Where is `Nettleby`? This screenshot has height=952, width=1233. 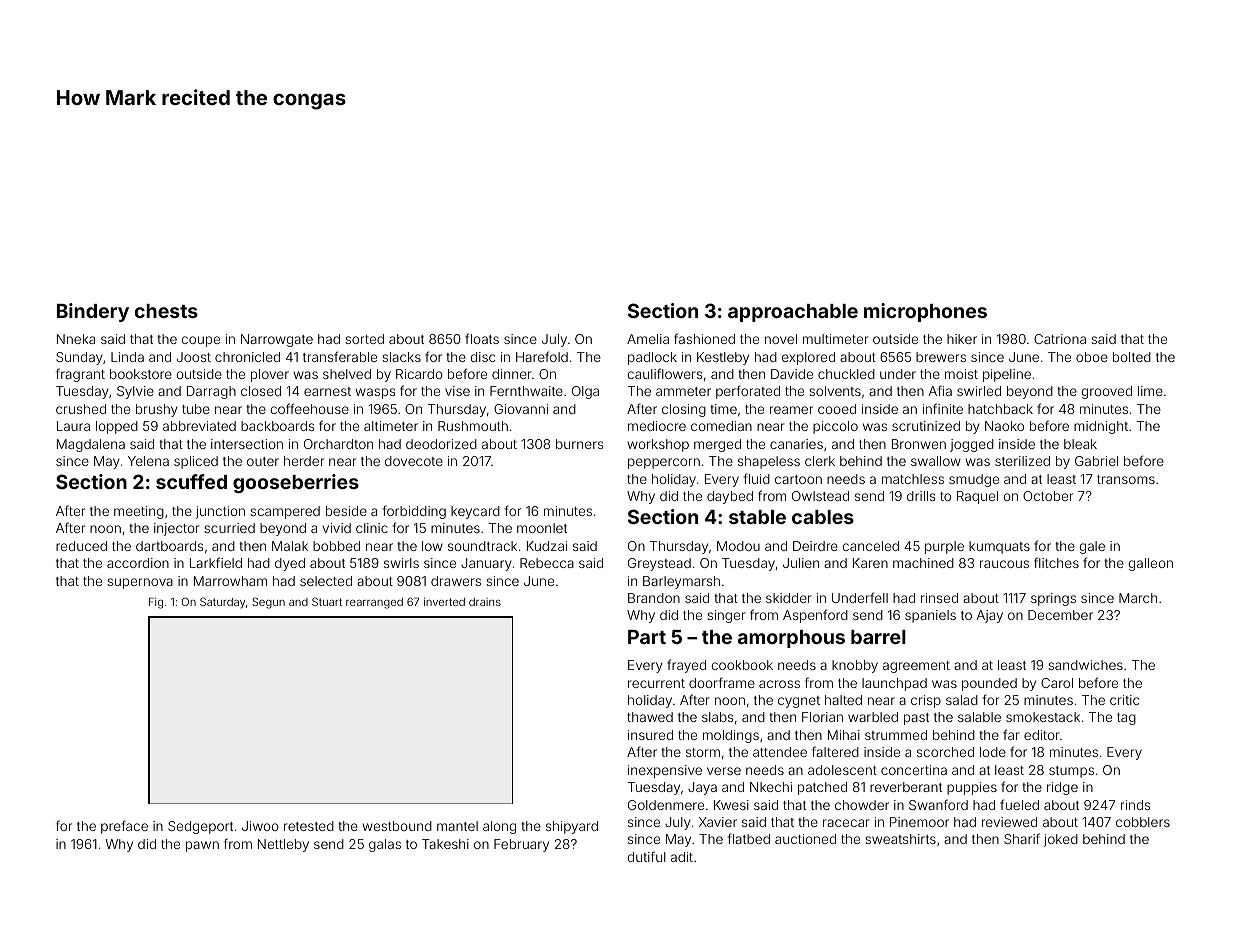
Nettleby is located at coordinates (283, 845).
